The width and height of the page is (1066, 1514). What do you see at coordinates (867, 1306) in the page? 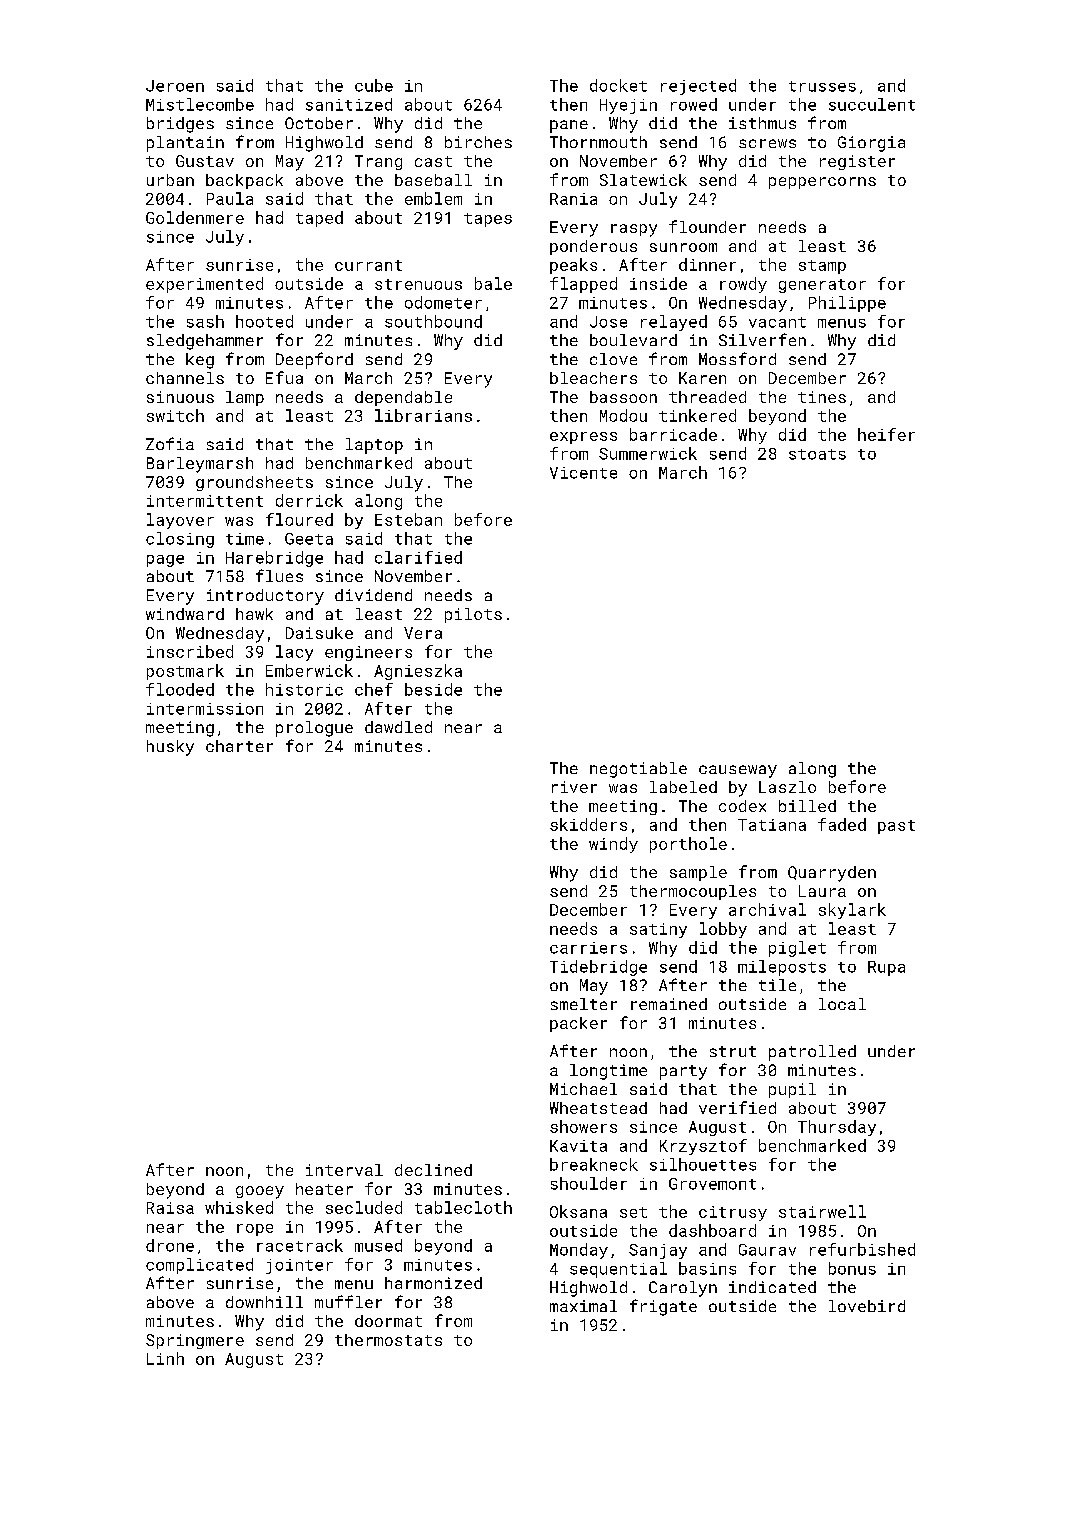
I see `lovebird` at bounding box center [867, 1306].
